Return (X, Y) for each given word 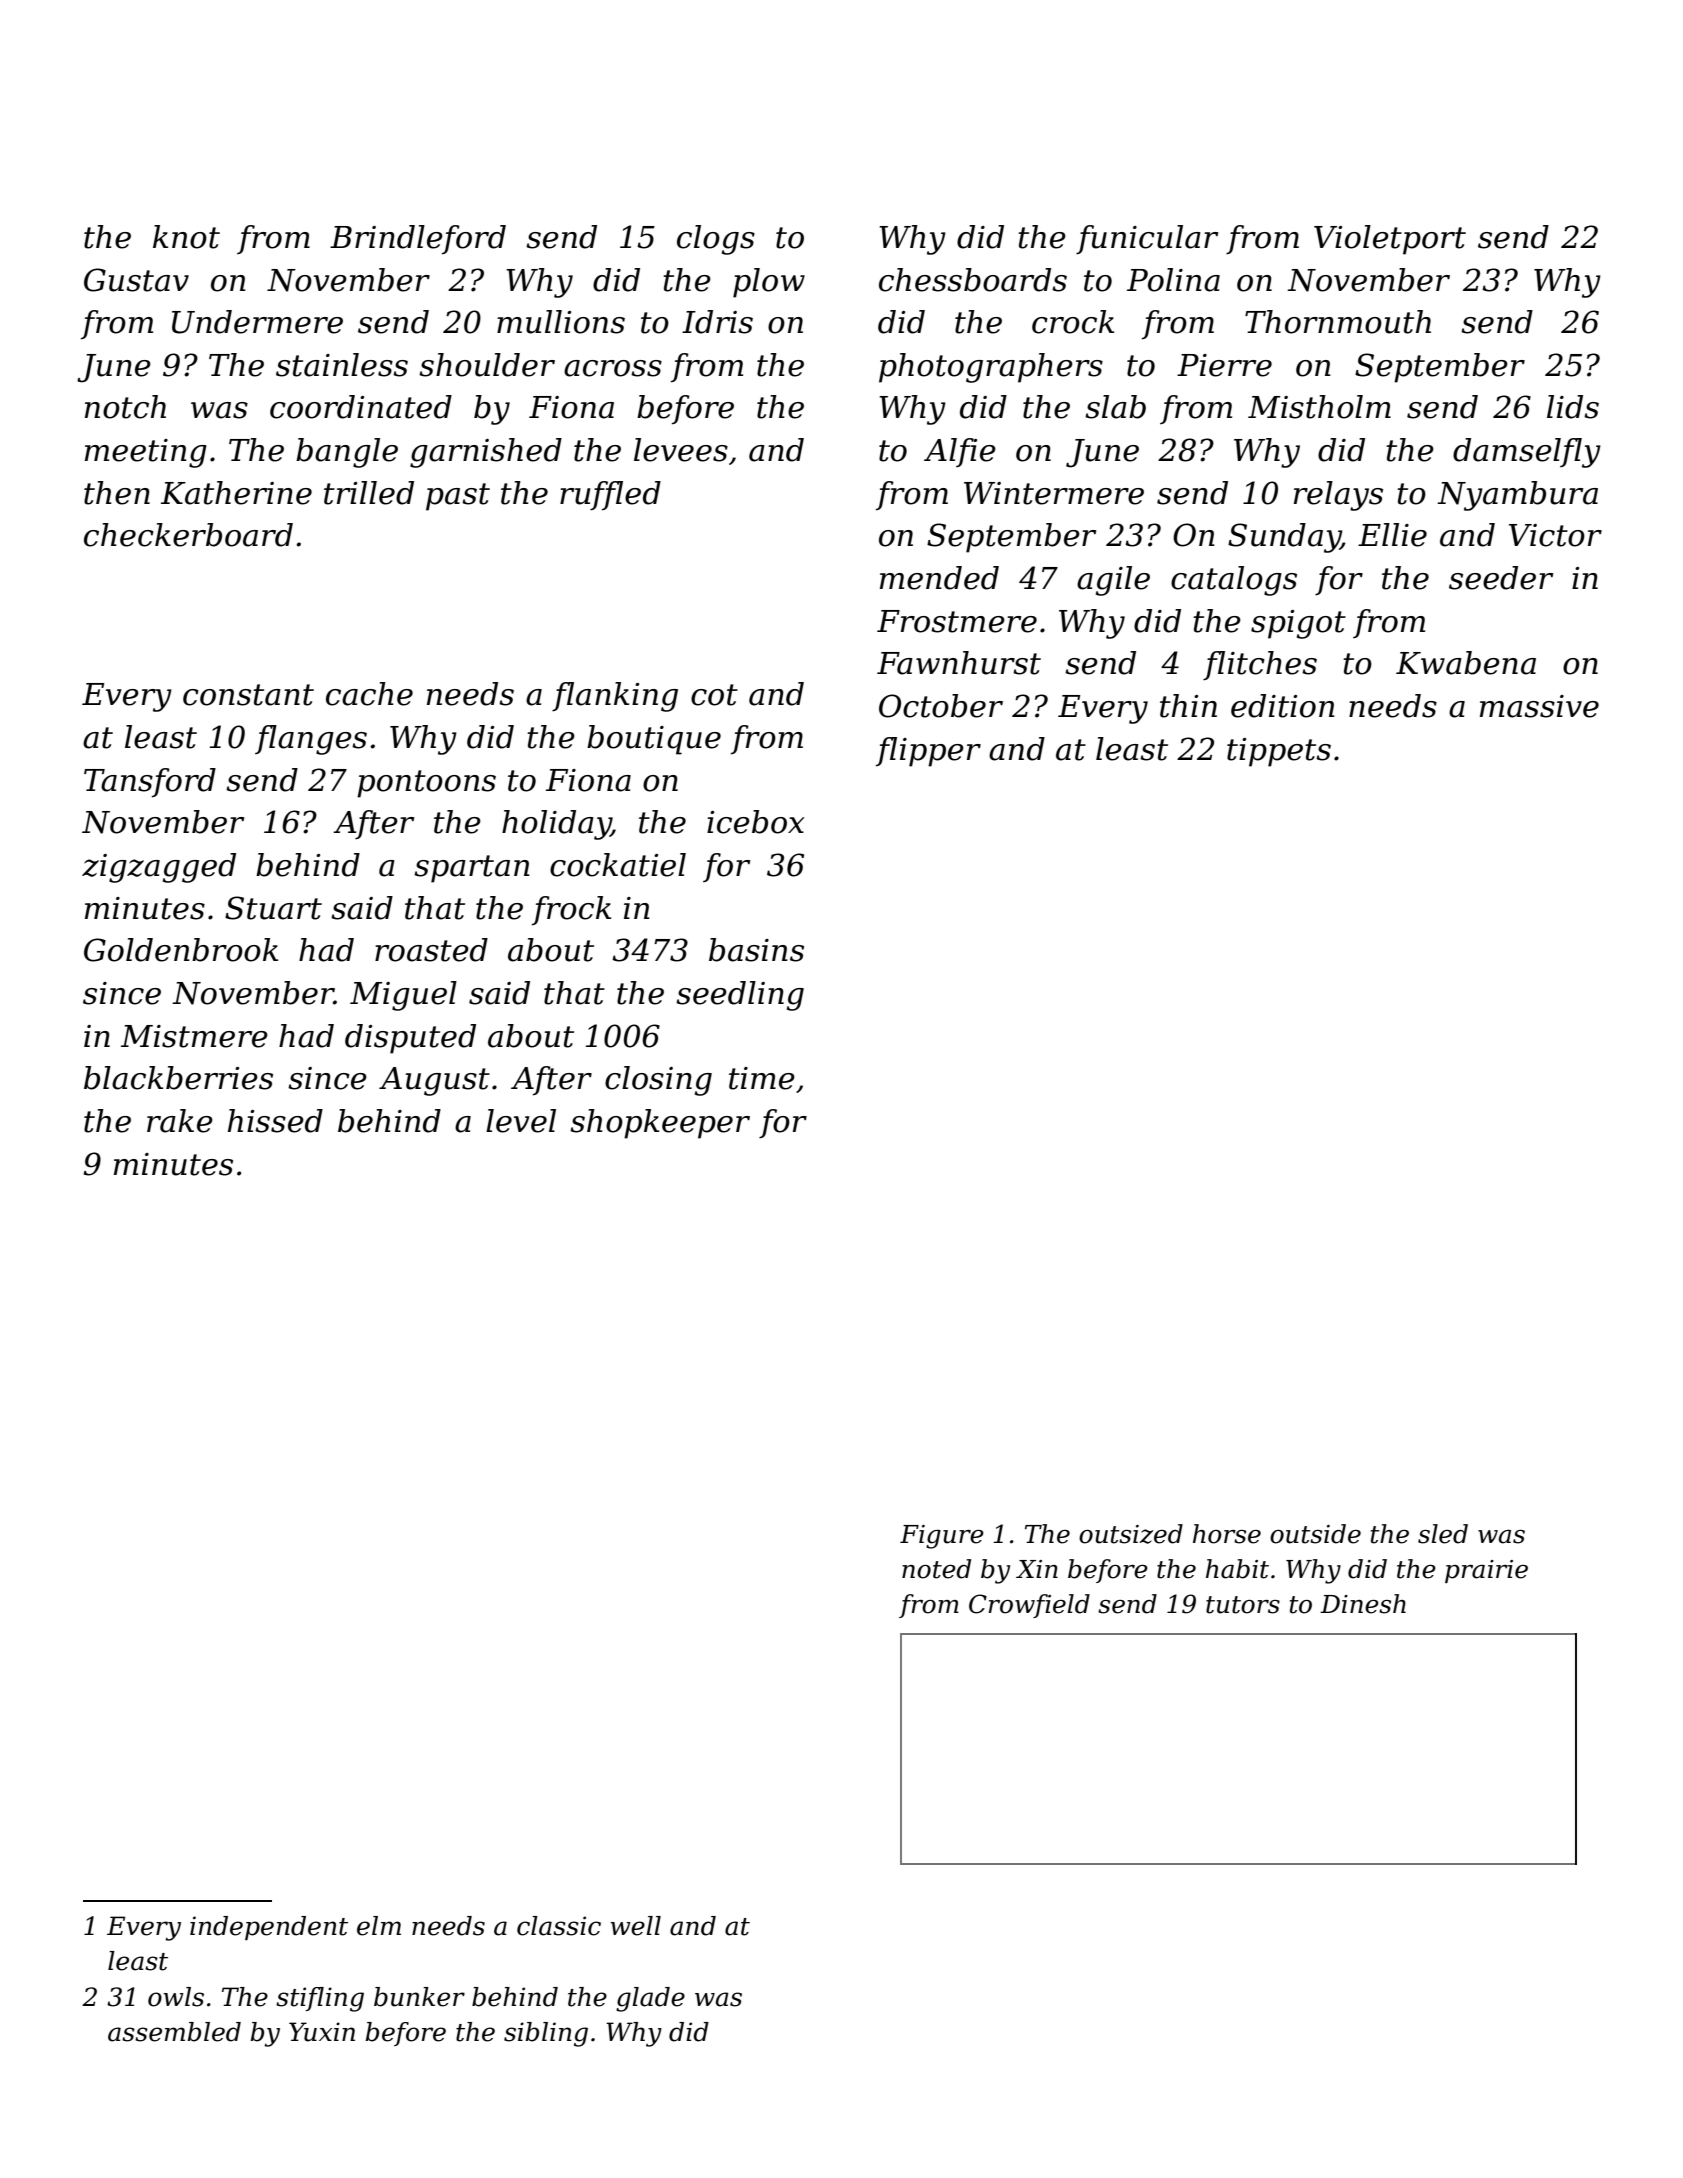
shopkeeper (660, 1124)
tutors (1243, 1605)
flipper (928, 752)
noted (936, 1569)
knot (186, 237)
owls (176, 1997)
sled (1443, 1534)
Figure (942, 1537)
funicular (1147, 239)
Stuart (273, 908)
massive (1539, 706)
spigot (1298, 624)
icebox (756, 822)
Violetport (1390, 240)
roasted (431, 950)
